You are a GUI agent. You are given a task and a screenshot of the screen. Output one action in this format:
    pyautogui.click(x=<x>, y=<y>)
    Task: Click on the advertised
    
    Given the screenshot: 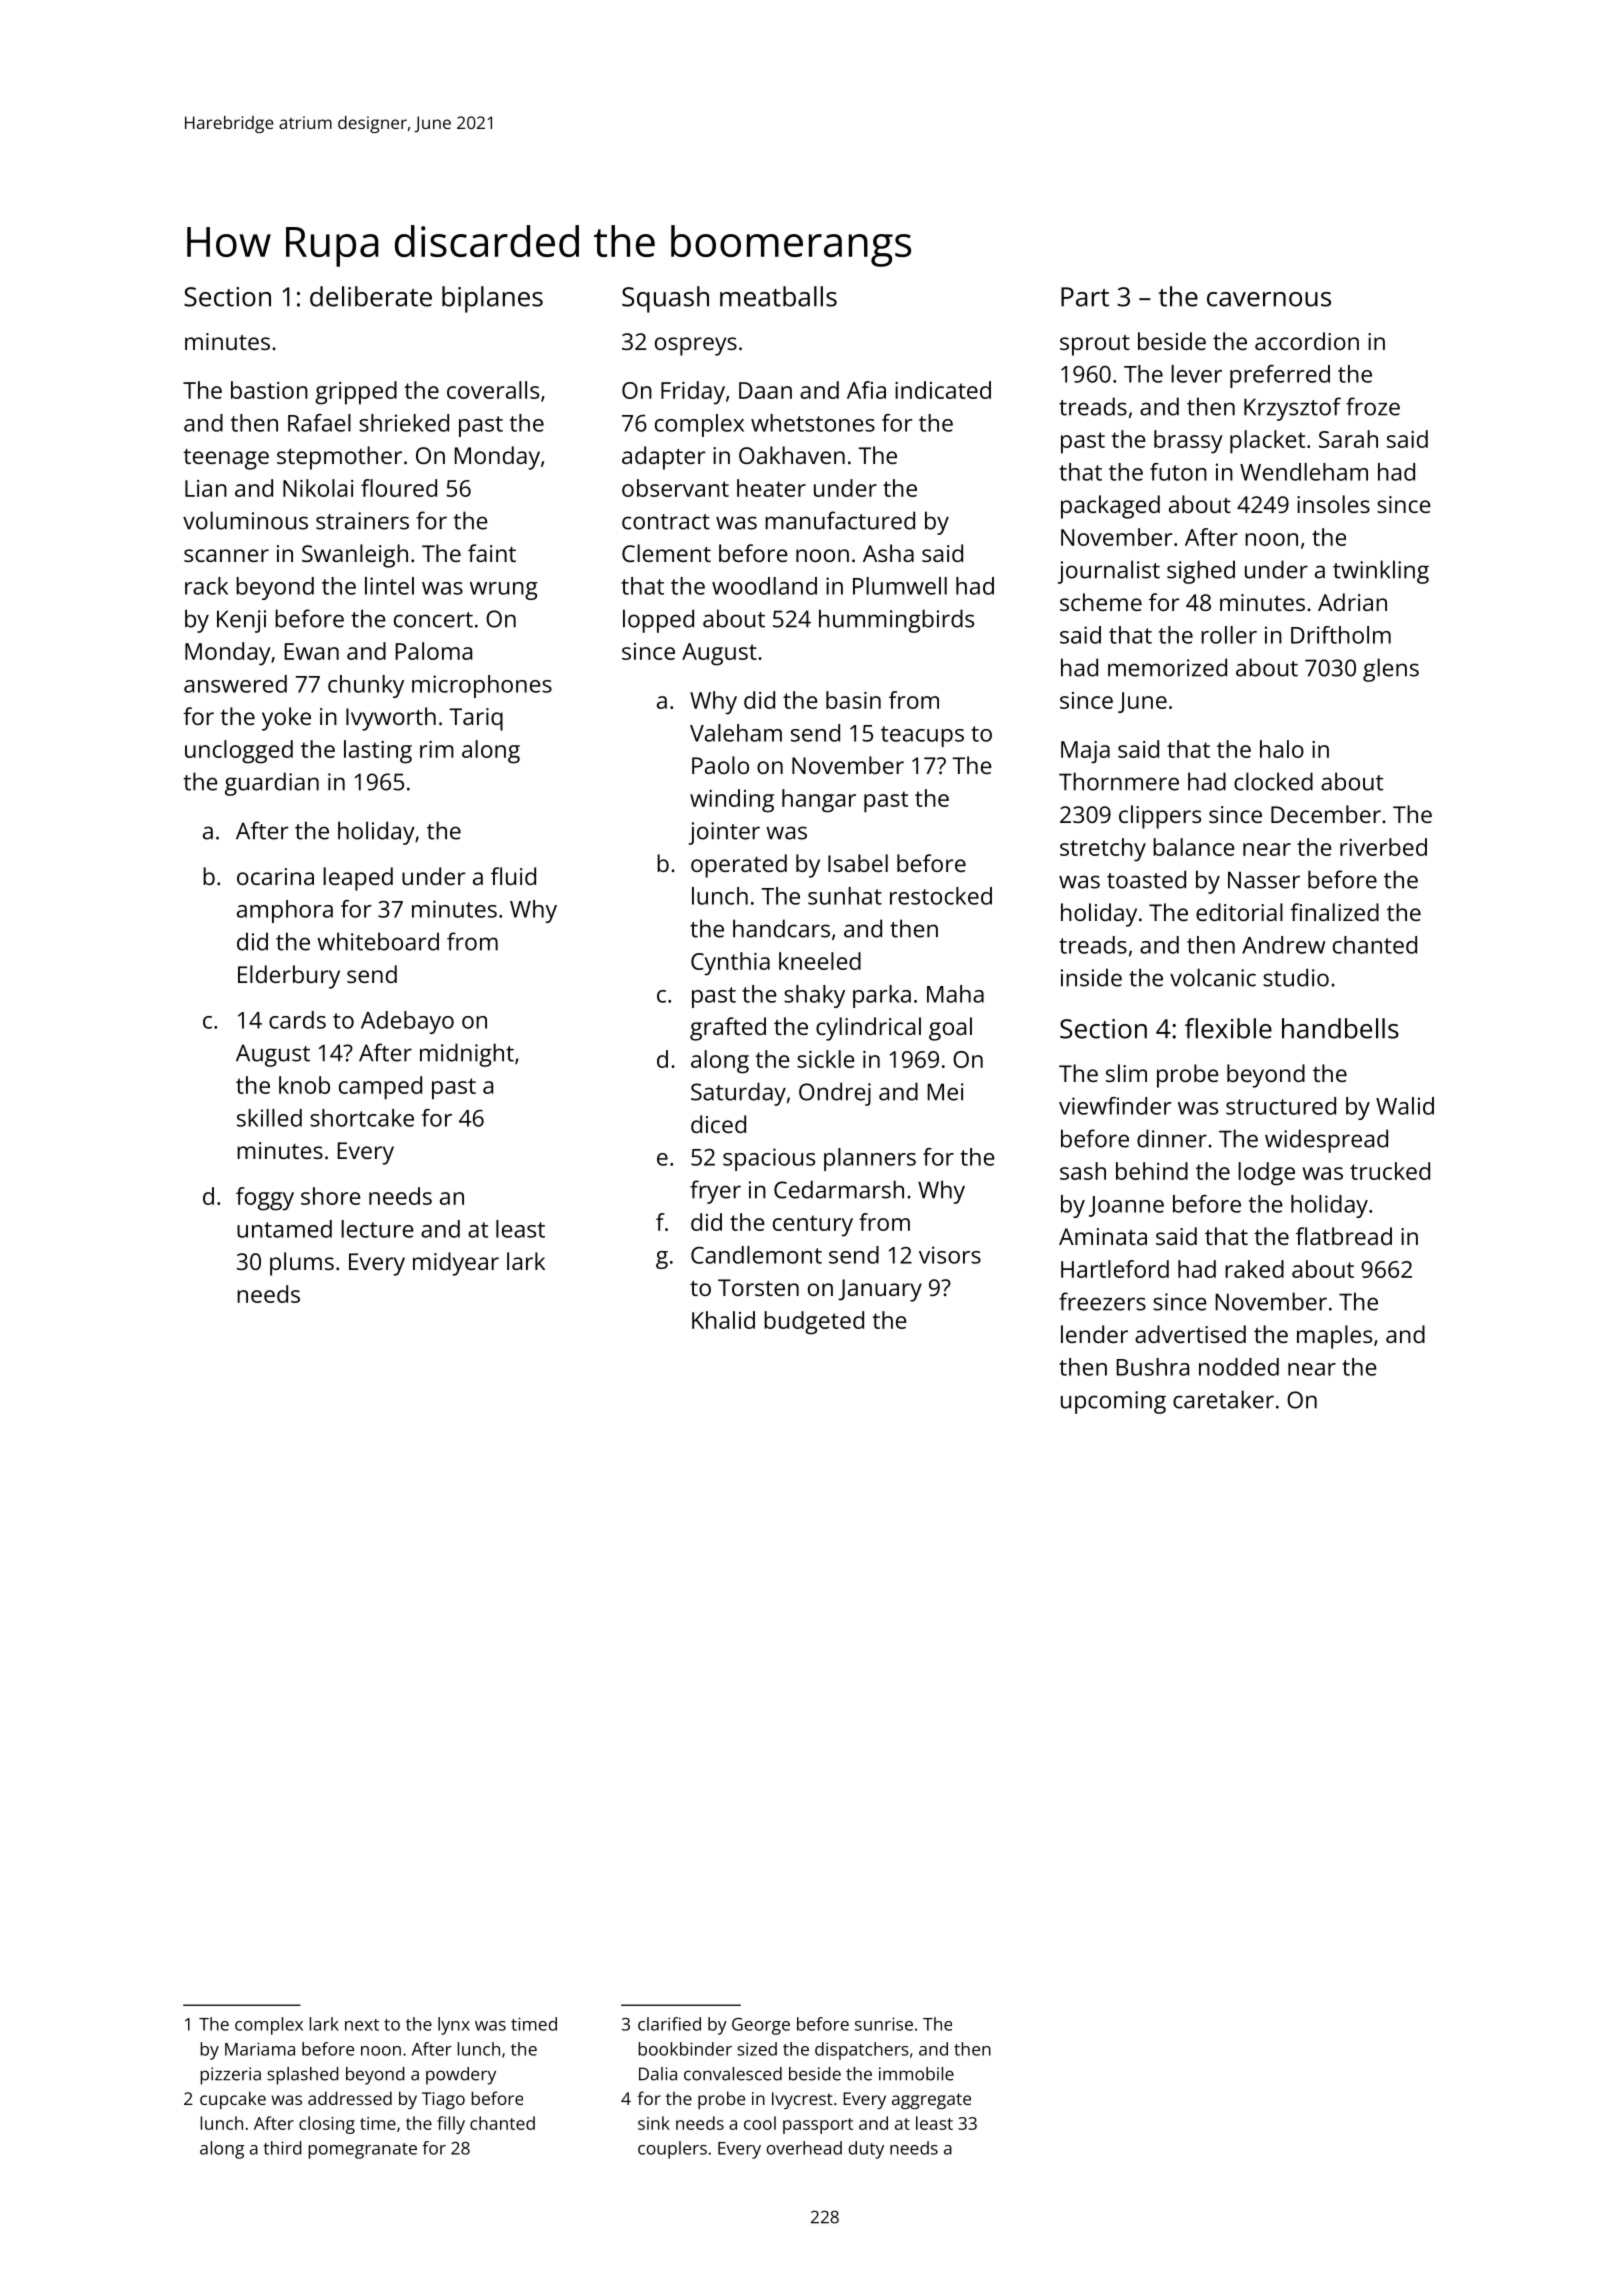 What is the action you would take?
    pyautogui.click(x=1190, y=1334)
